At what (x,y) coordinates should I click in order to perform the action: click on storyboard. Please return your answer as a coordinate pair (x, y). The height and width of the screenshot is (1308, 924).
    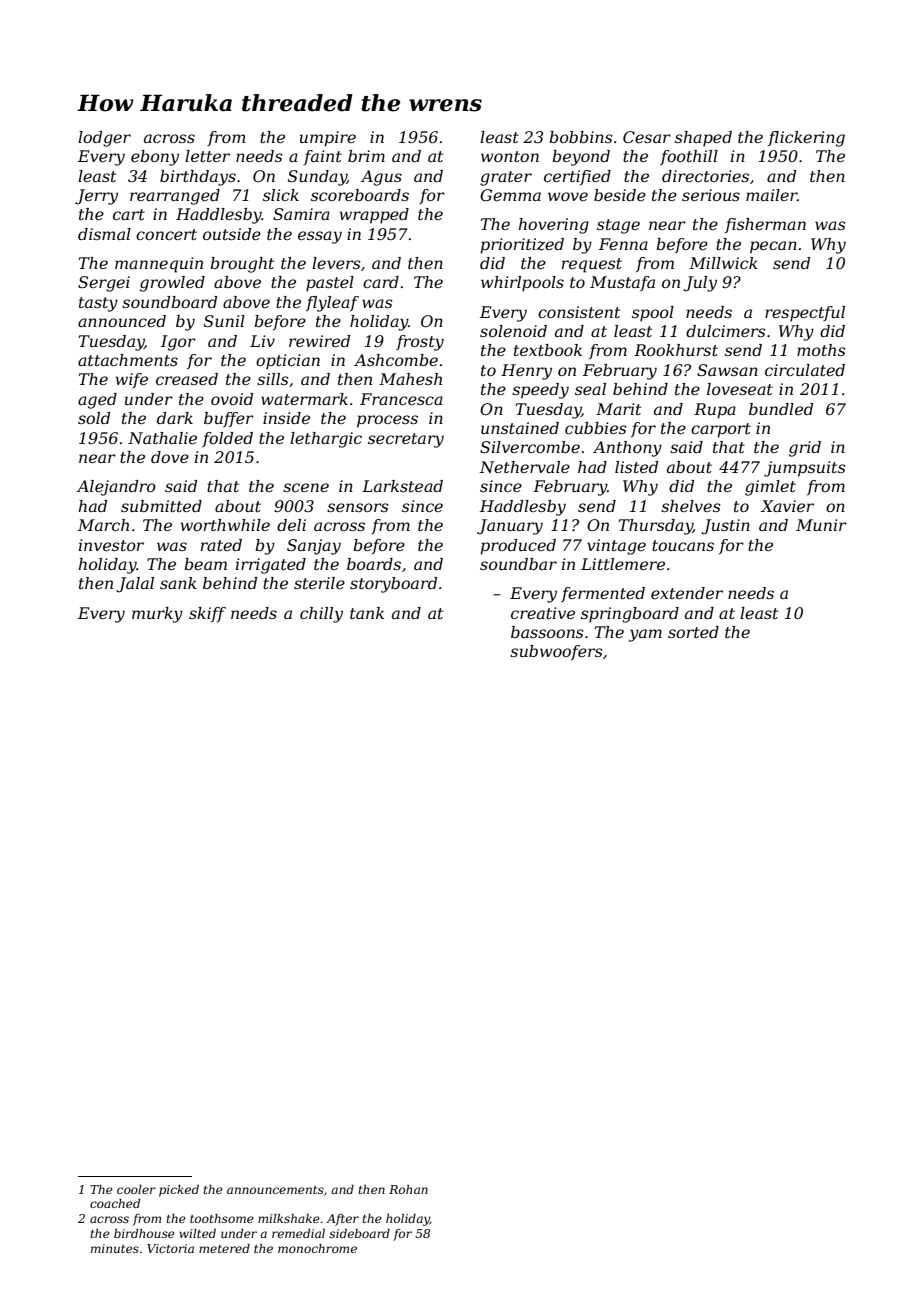
    Looking at the image, I should click on (393, 585).
